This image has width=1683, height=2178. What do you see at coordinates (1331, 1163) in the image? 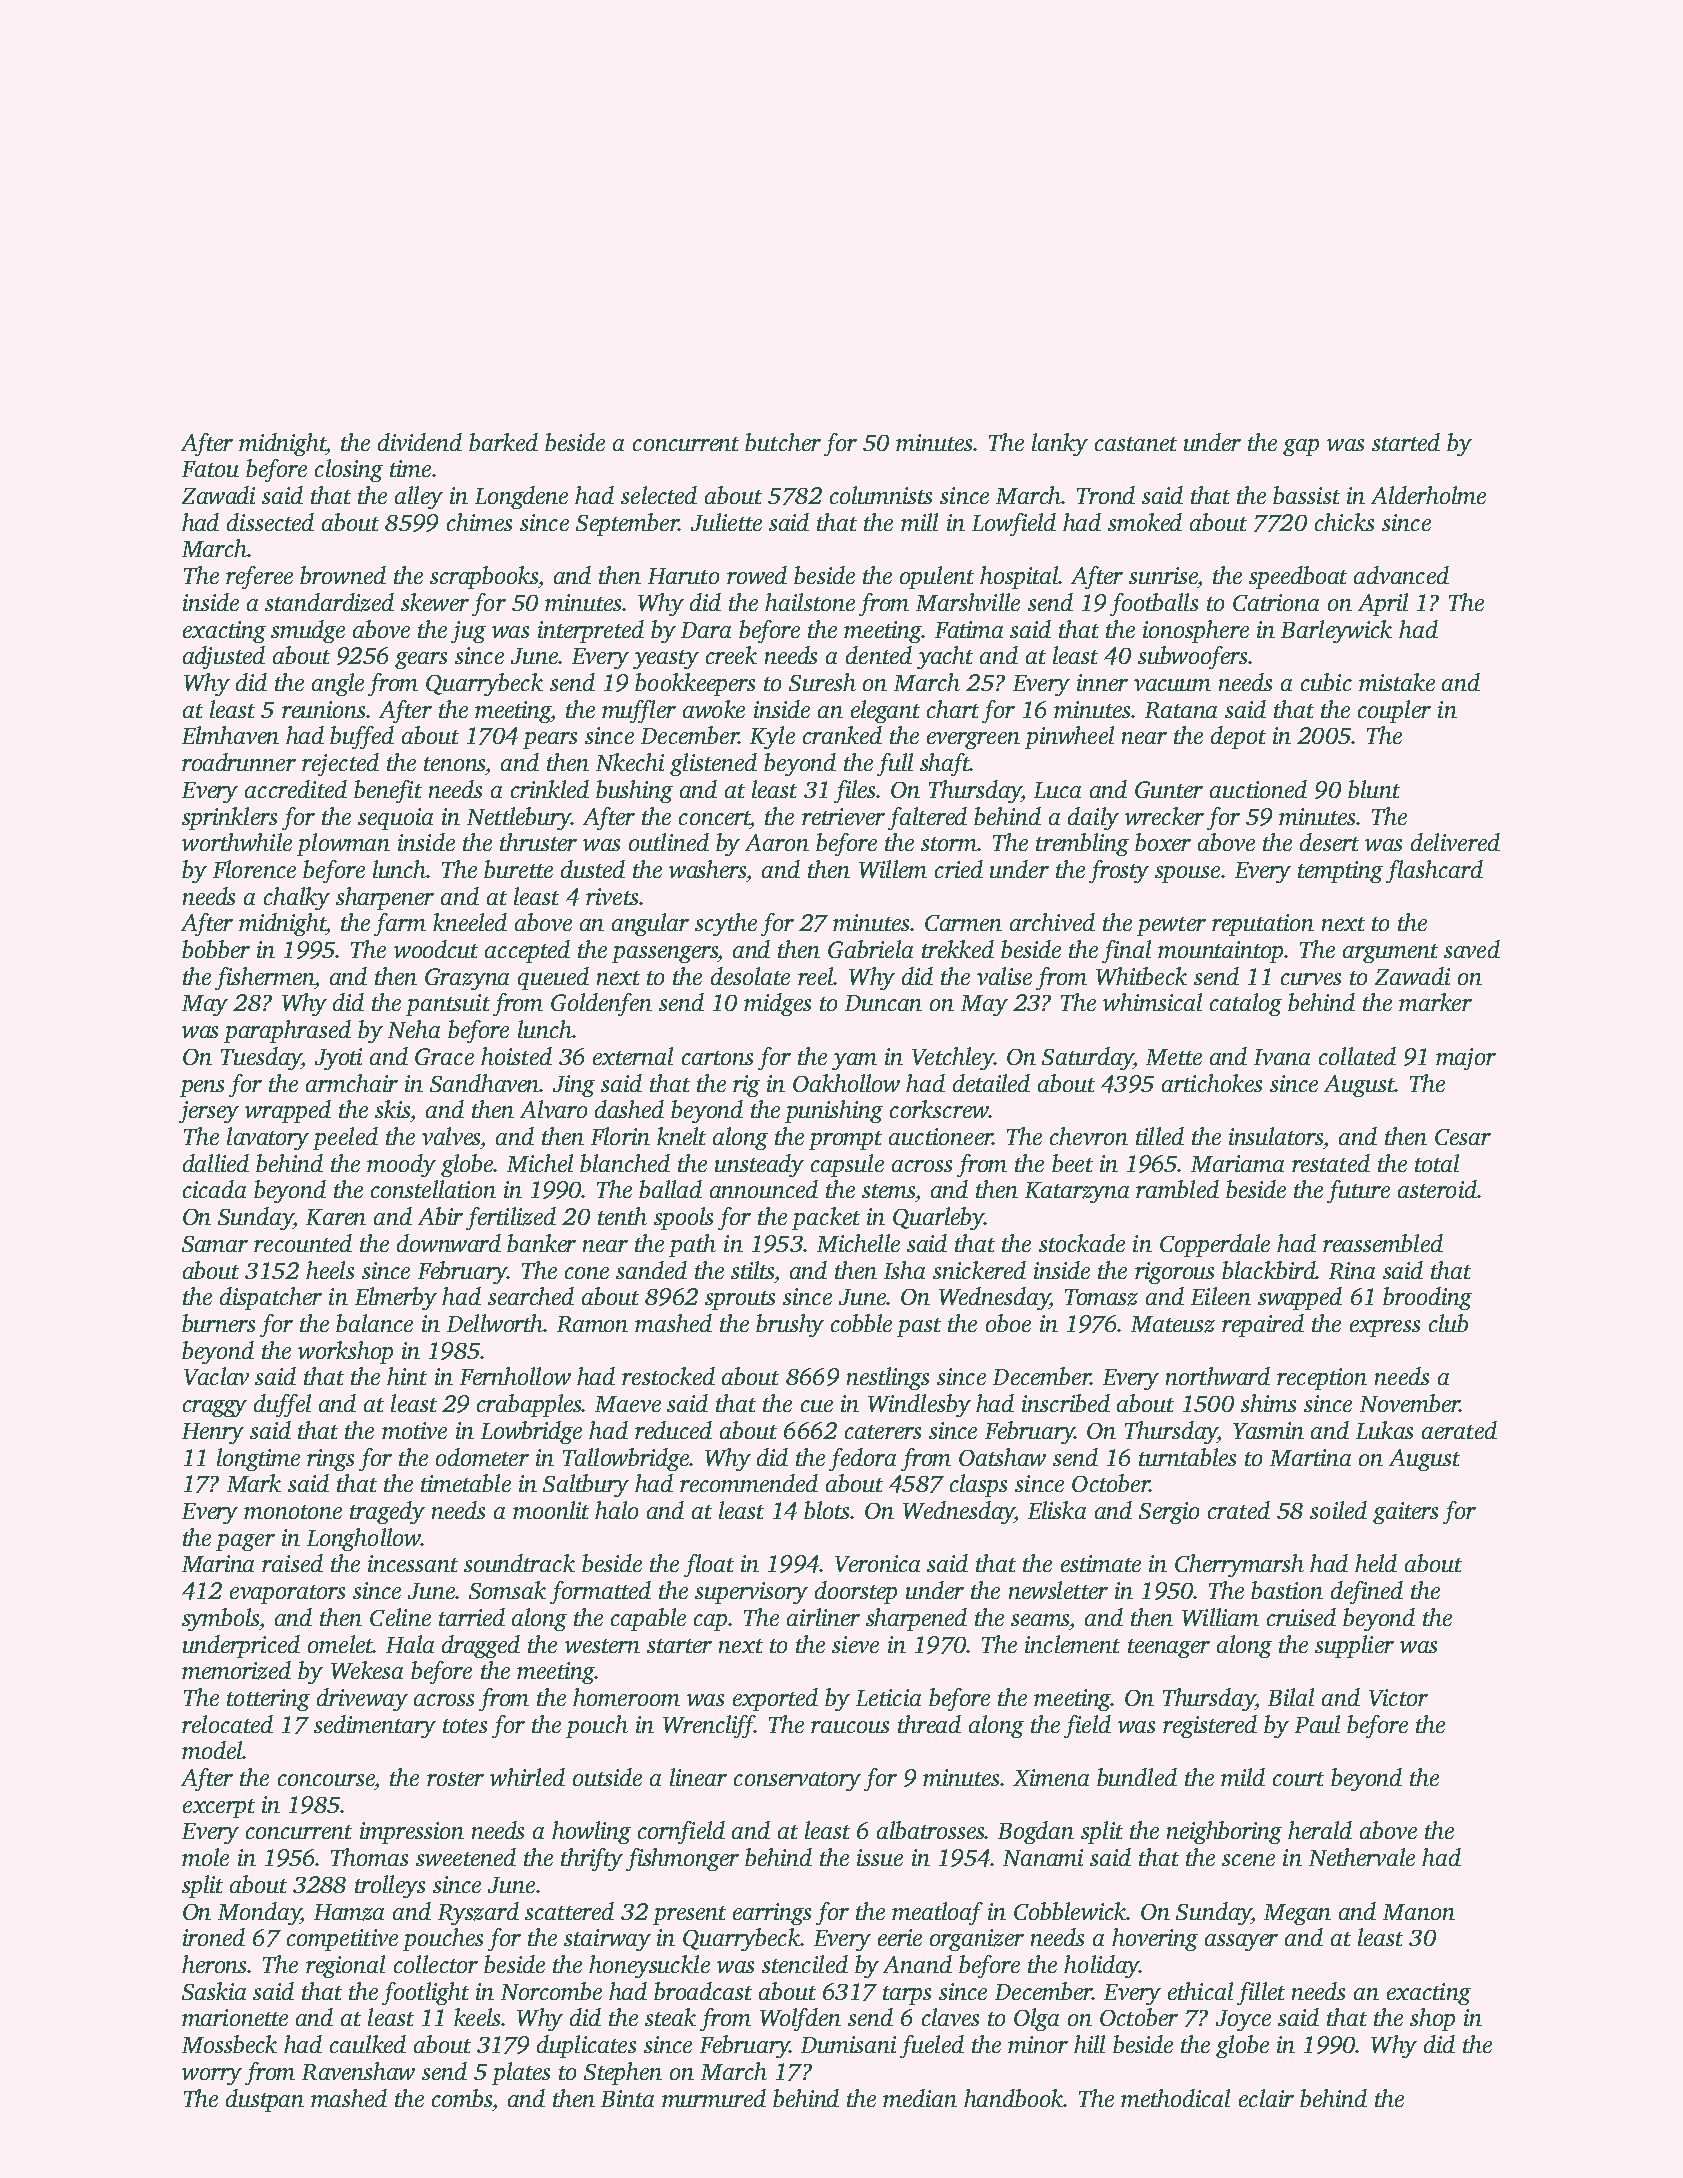
I see `restated` at bounding box center [1331, 1163].
